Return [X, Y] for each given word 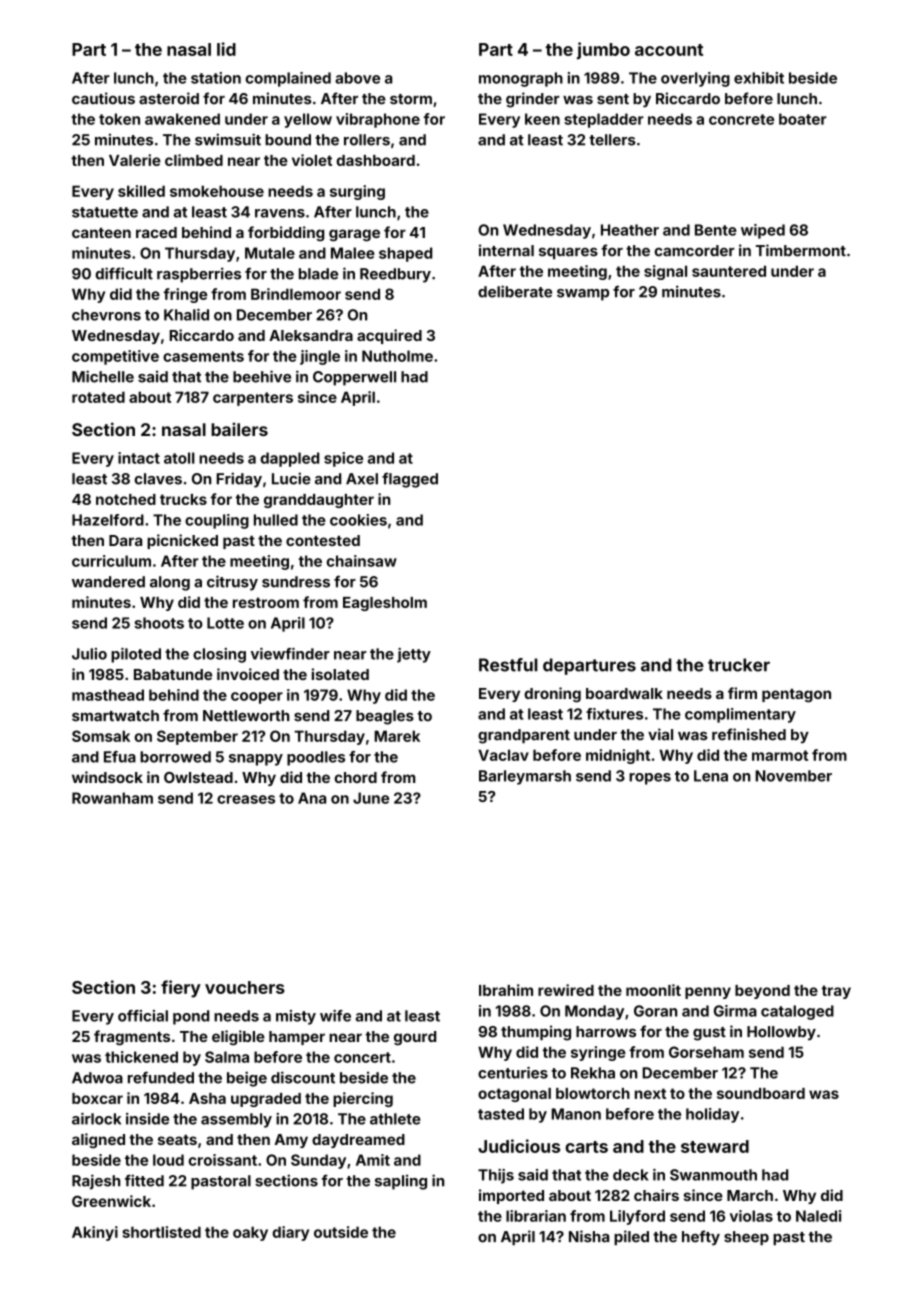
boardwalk [624, 693]
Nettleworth [246, 716]
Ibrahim [506, 990]
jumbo [603, 51]
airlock [96, 1119]
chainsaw [361, 561]
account [669, 50]
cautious [103, 98]
